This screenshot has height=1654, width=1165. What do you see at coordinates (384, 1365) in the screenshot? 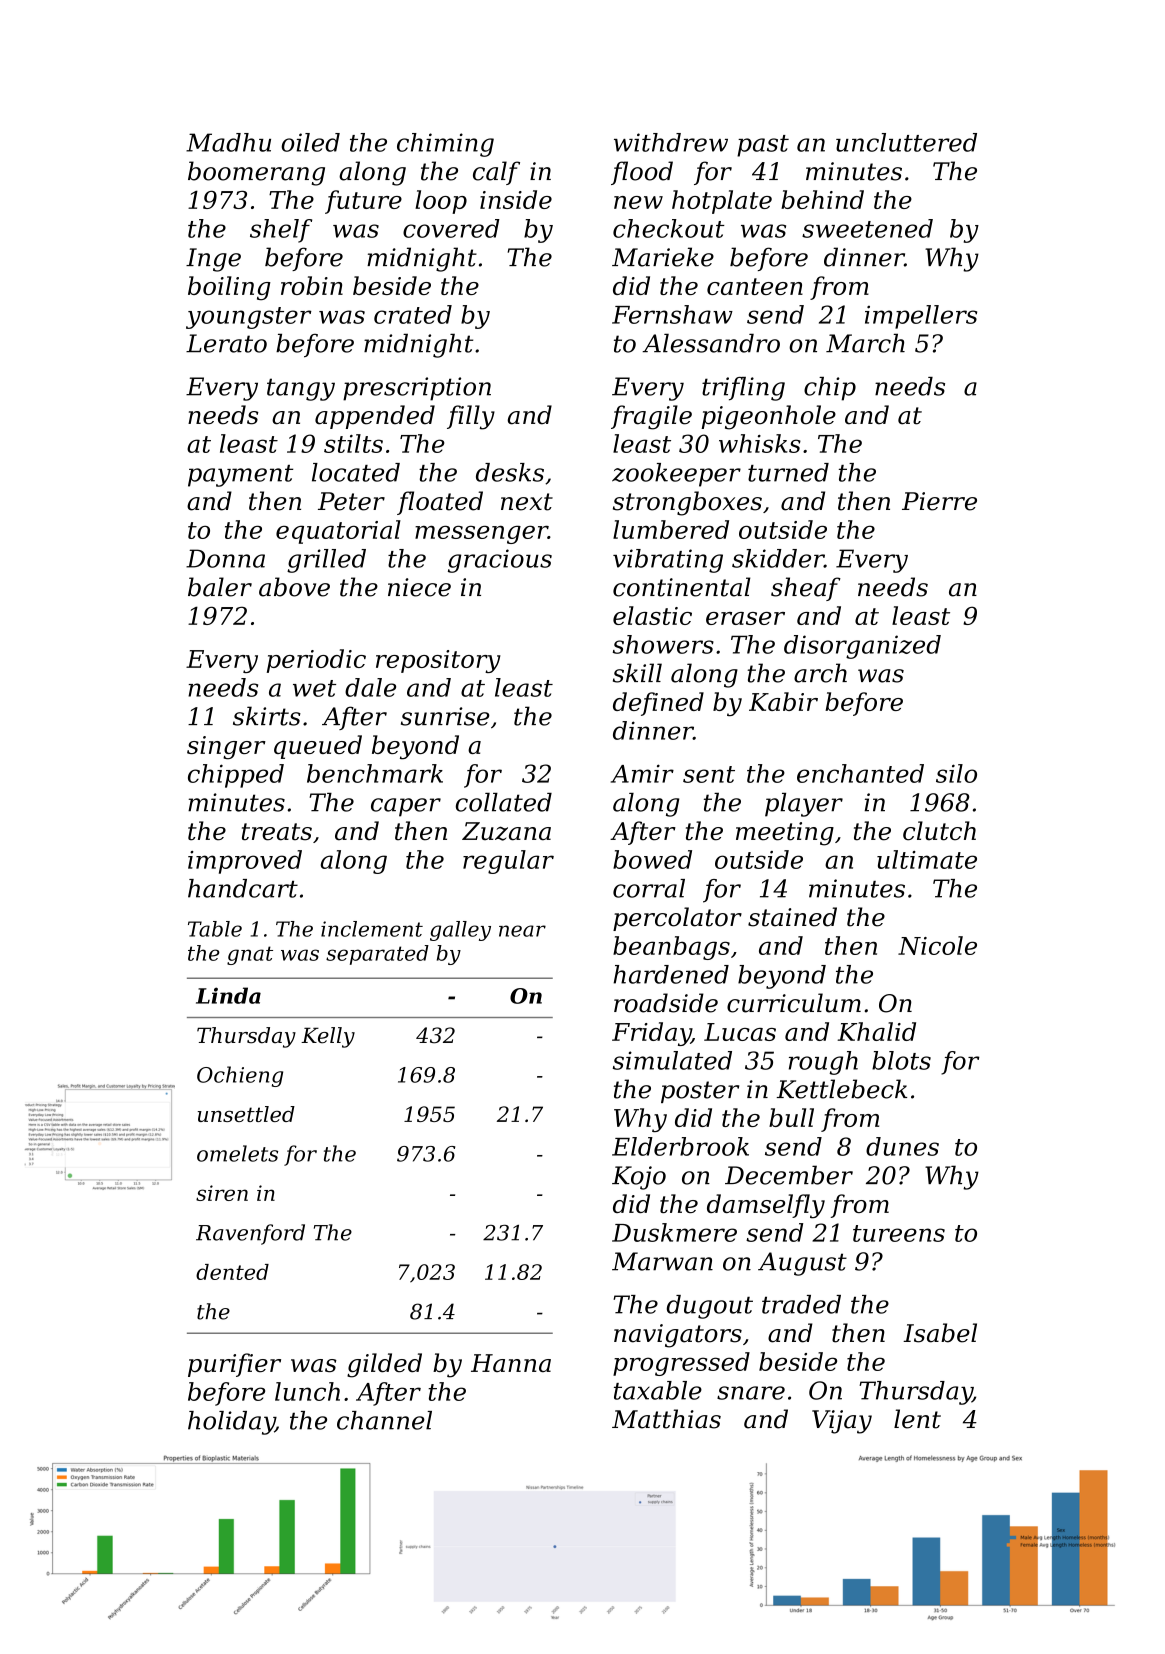
I see `gilded` at bounding box center [384, 1365].
